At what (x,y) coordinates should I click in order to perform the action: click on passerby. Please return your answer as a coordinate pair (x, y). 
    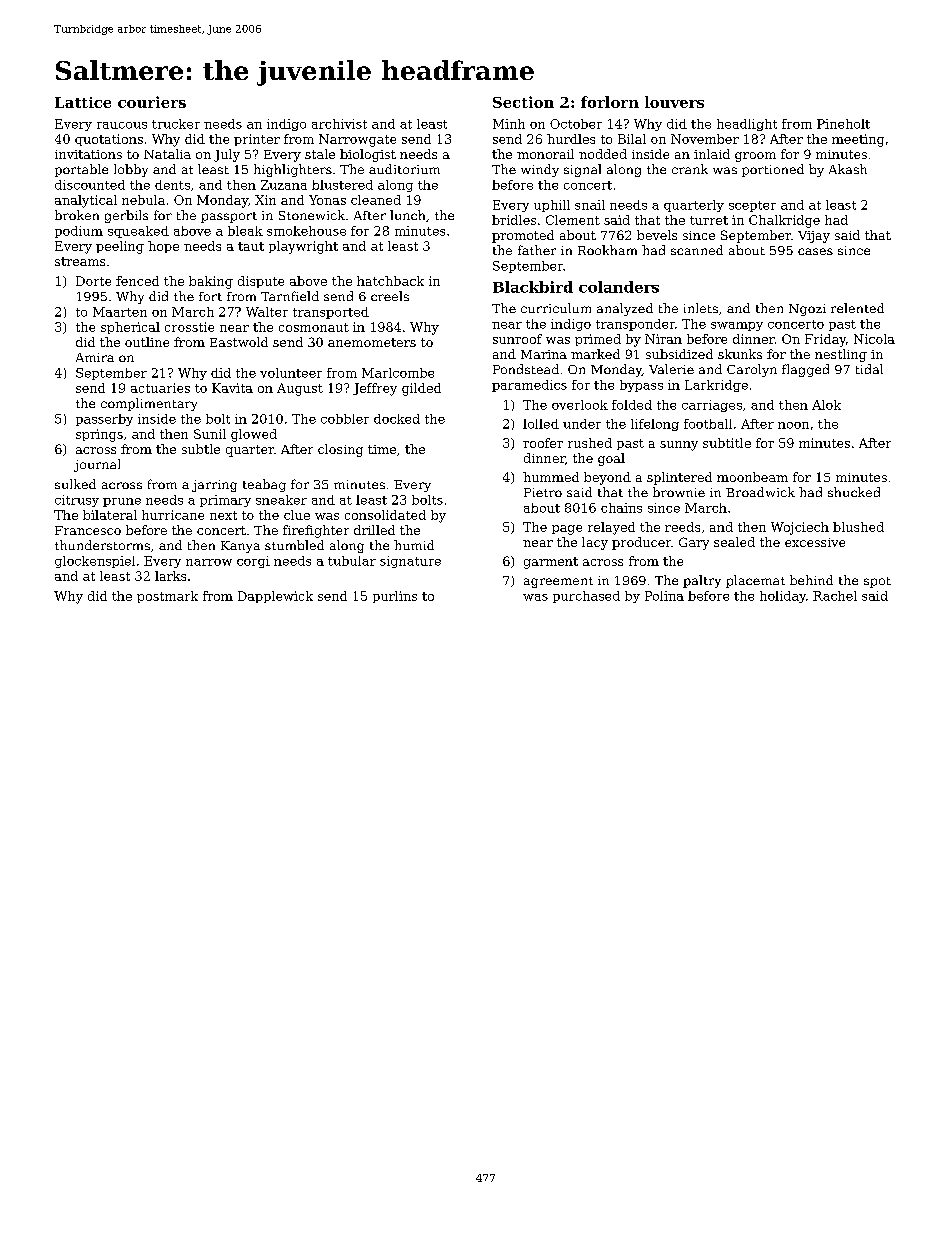
    Looking at the image, I should click on (104, 420).
